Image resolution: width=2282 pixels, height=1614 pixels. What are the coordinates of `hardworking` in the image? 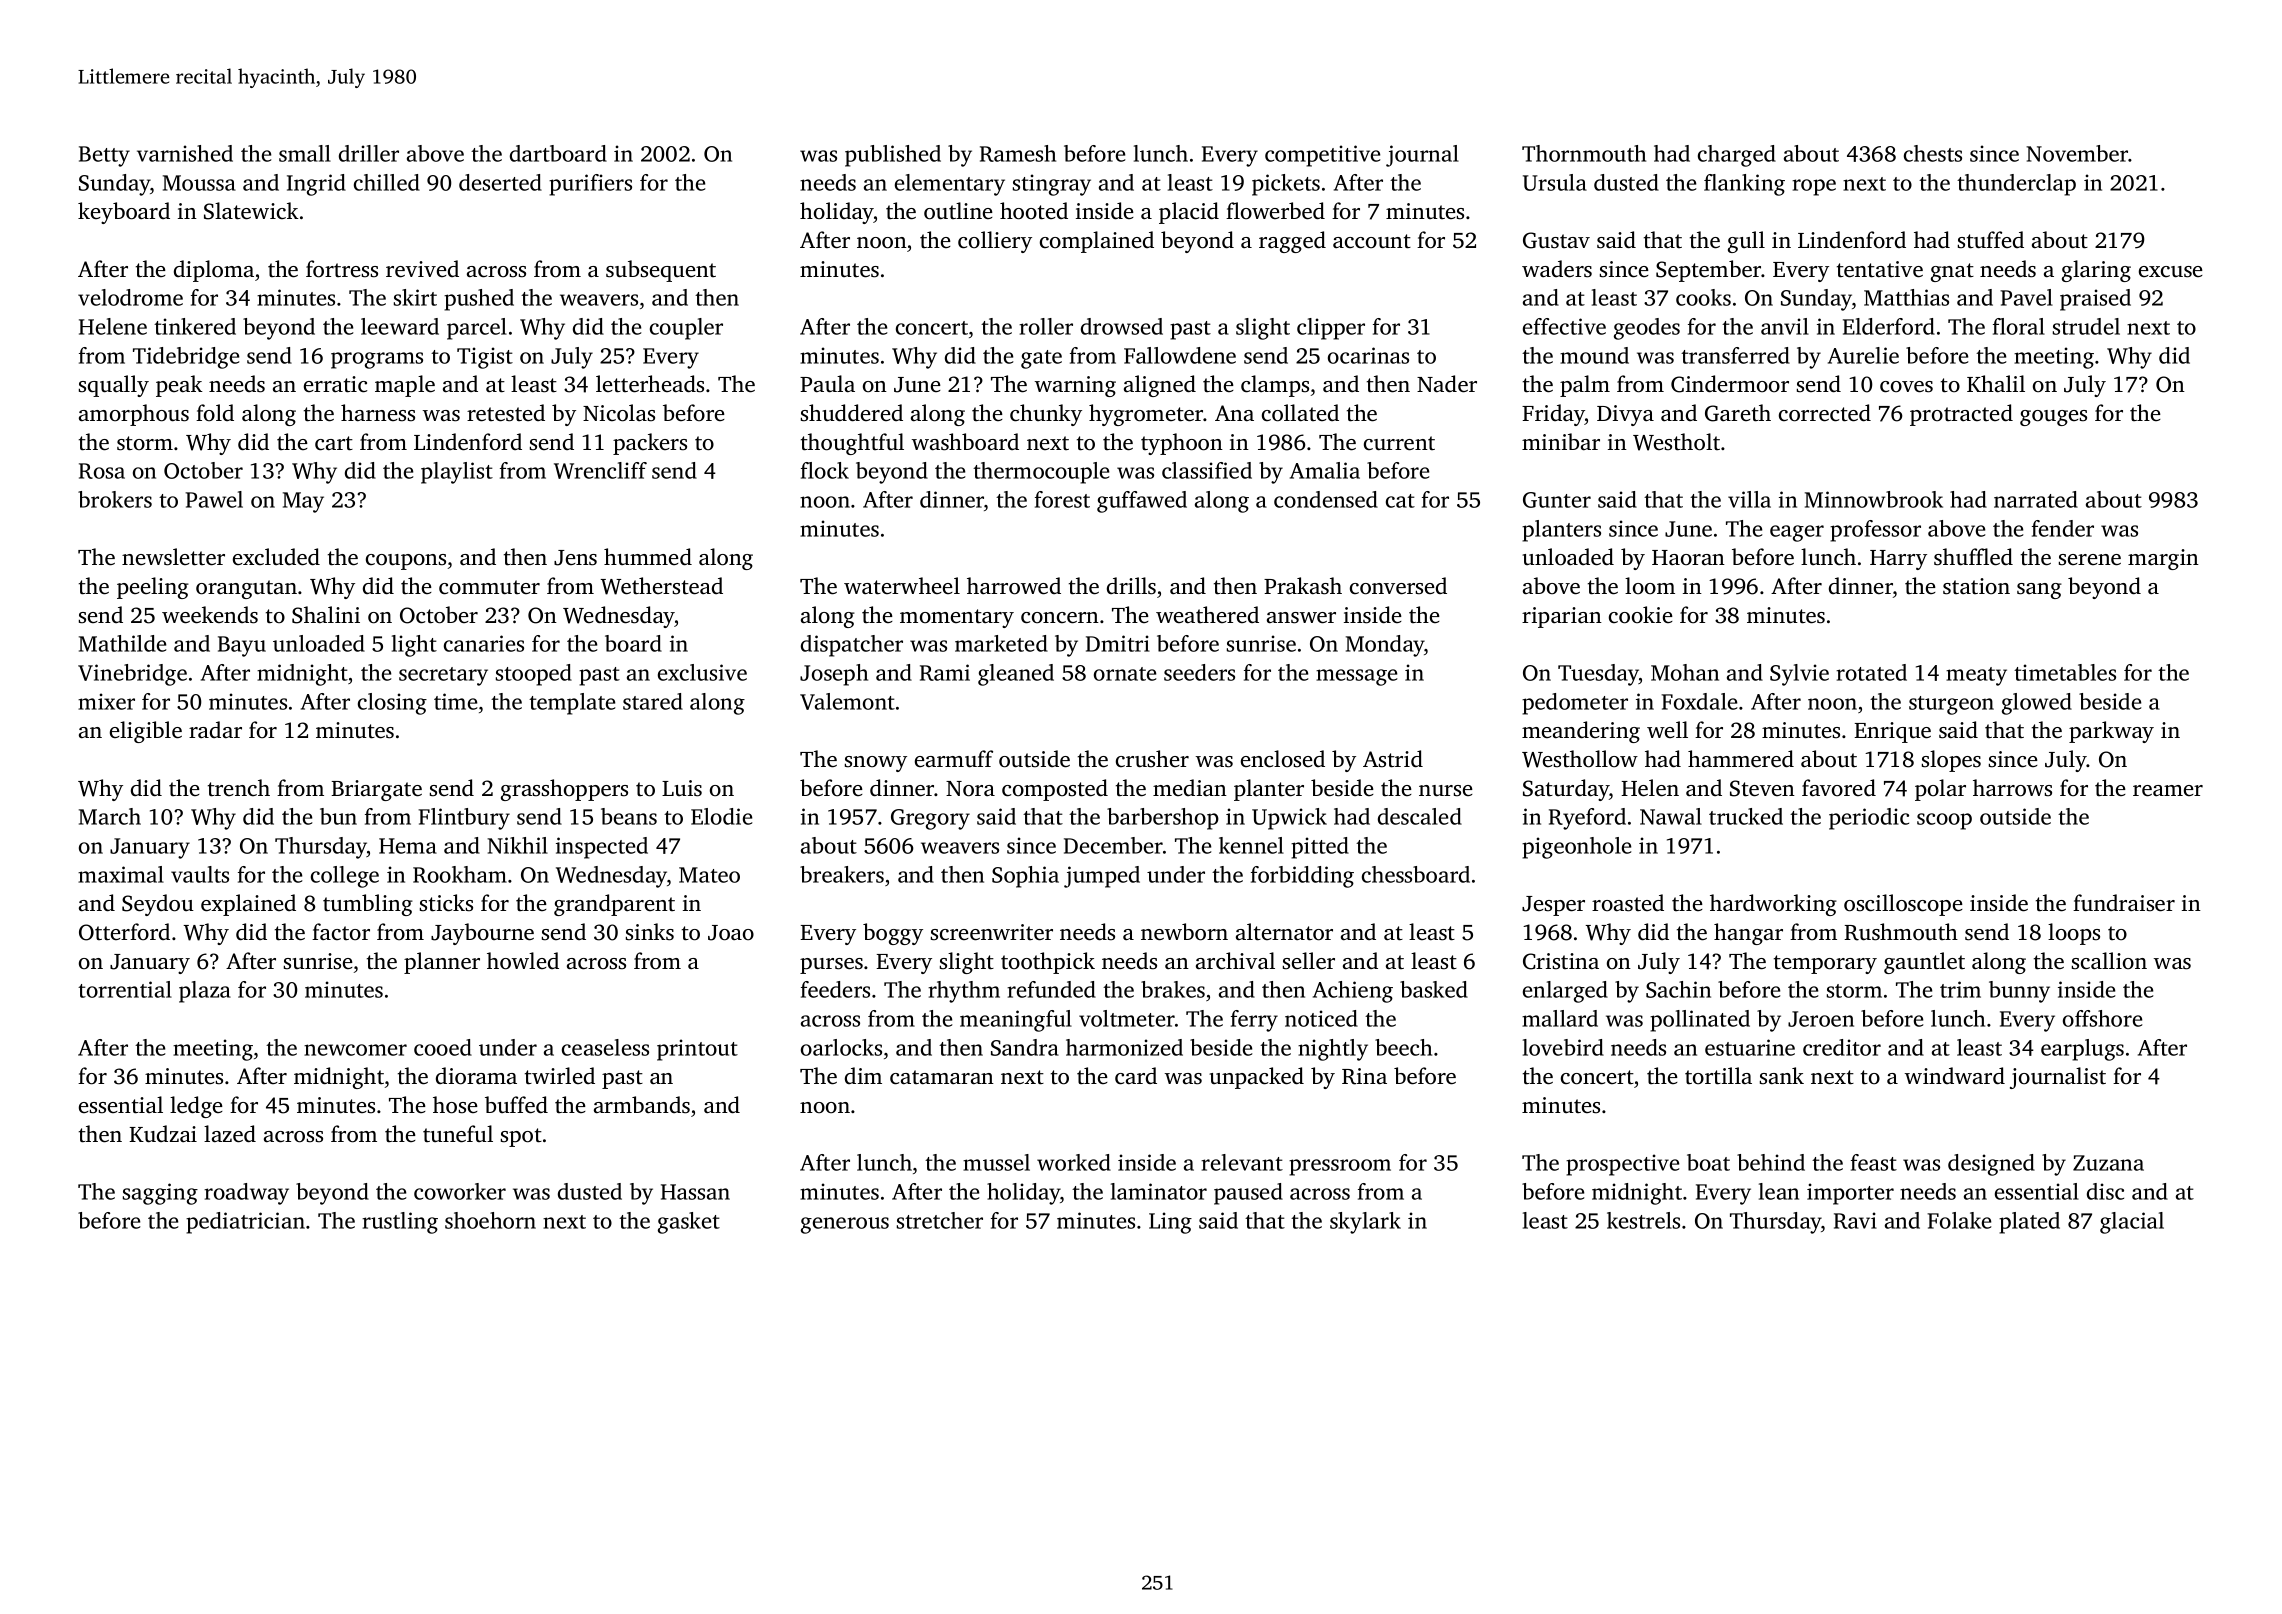 It's located at (1773, 905).
